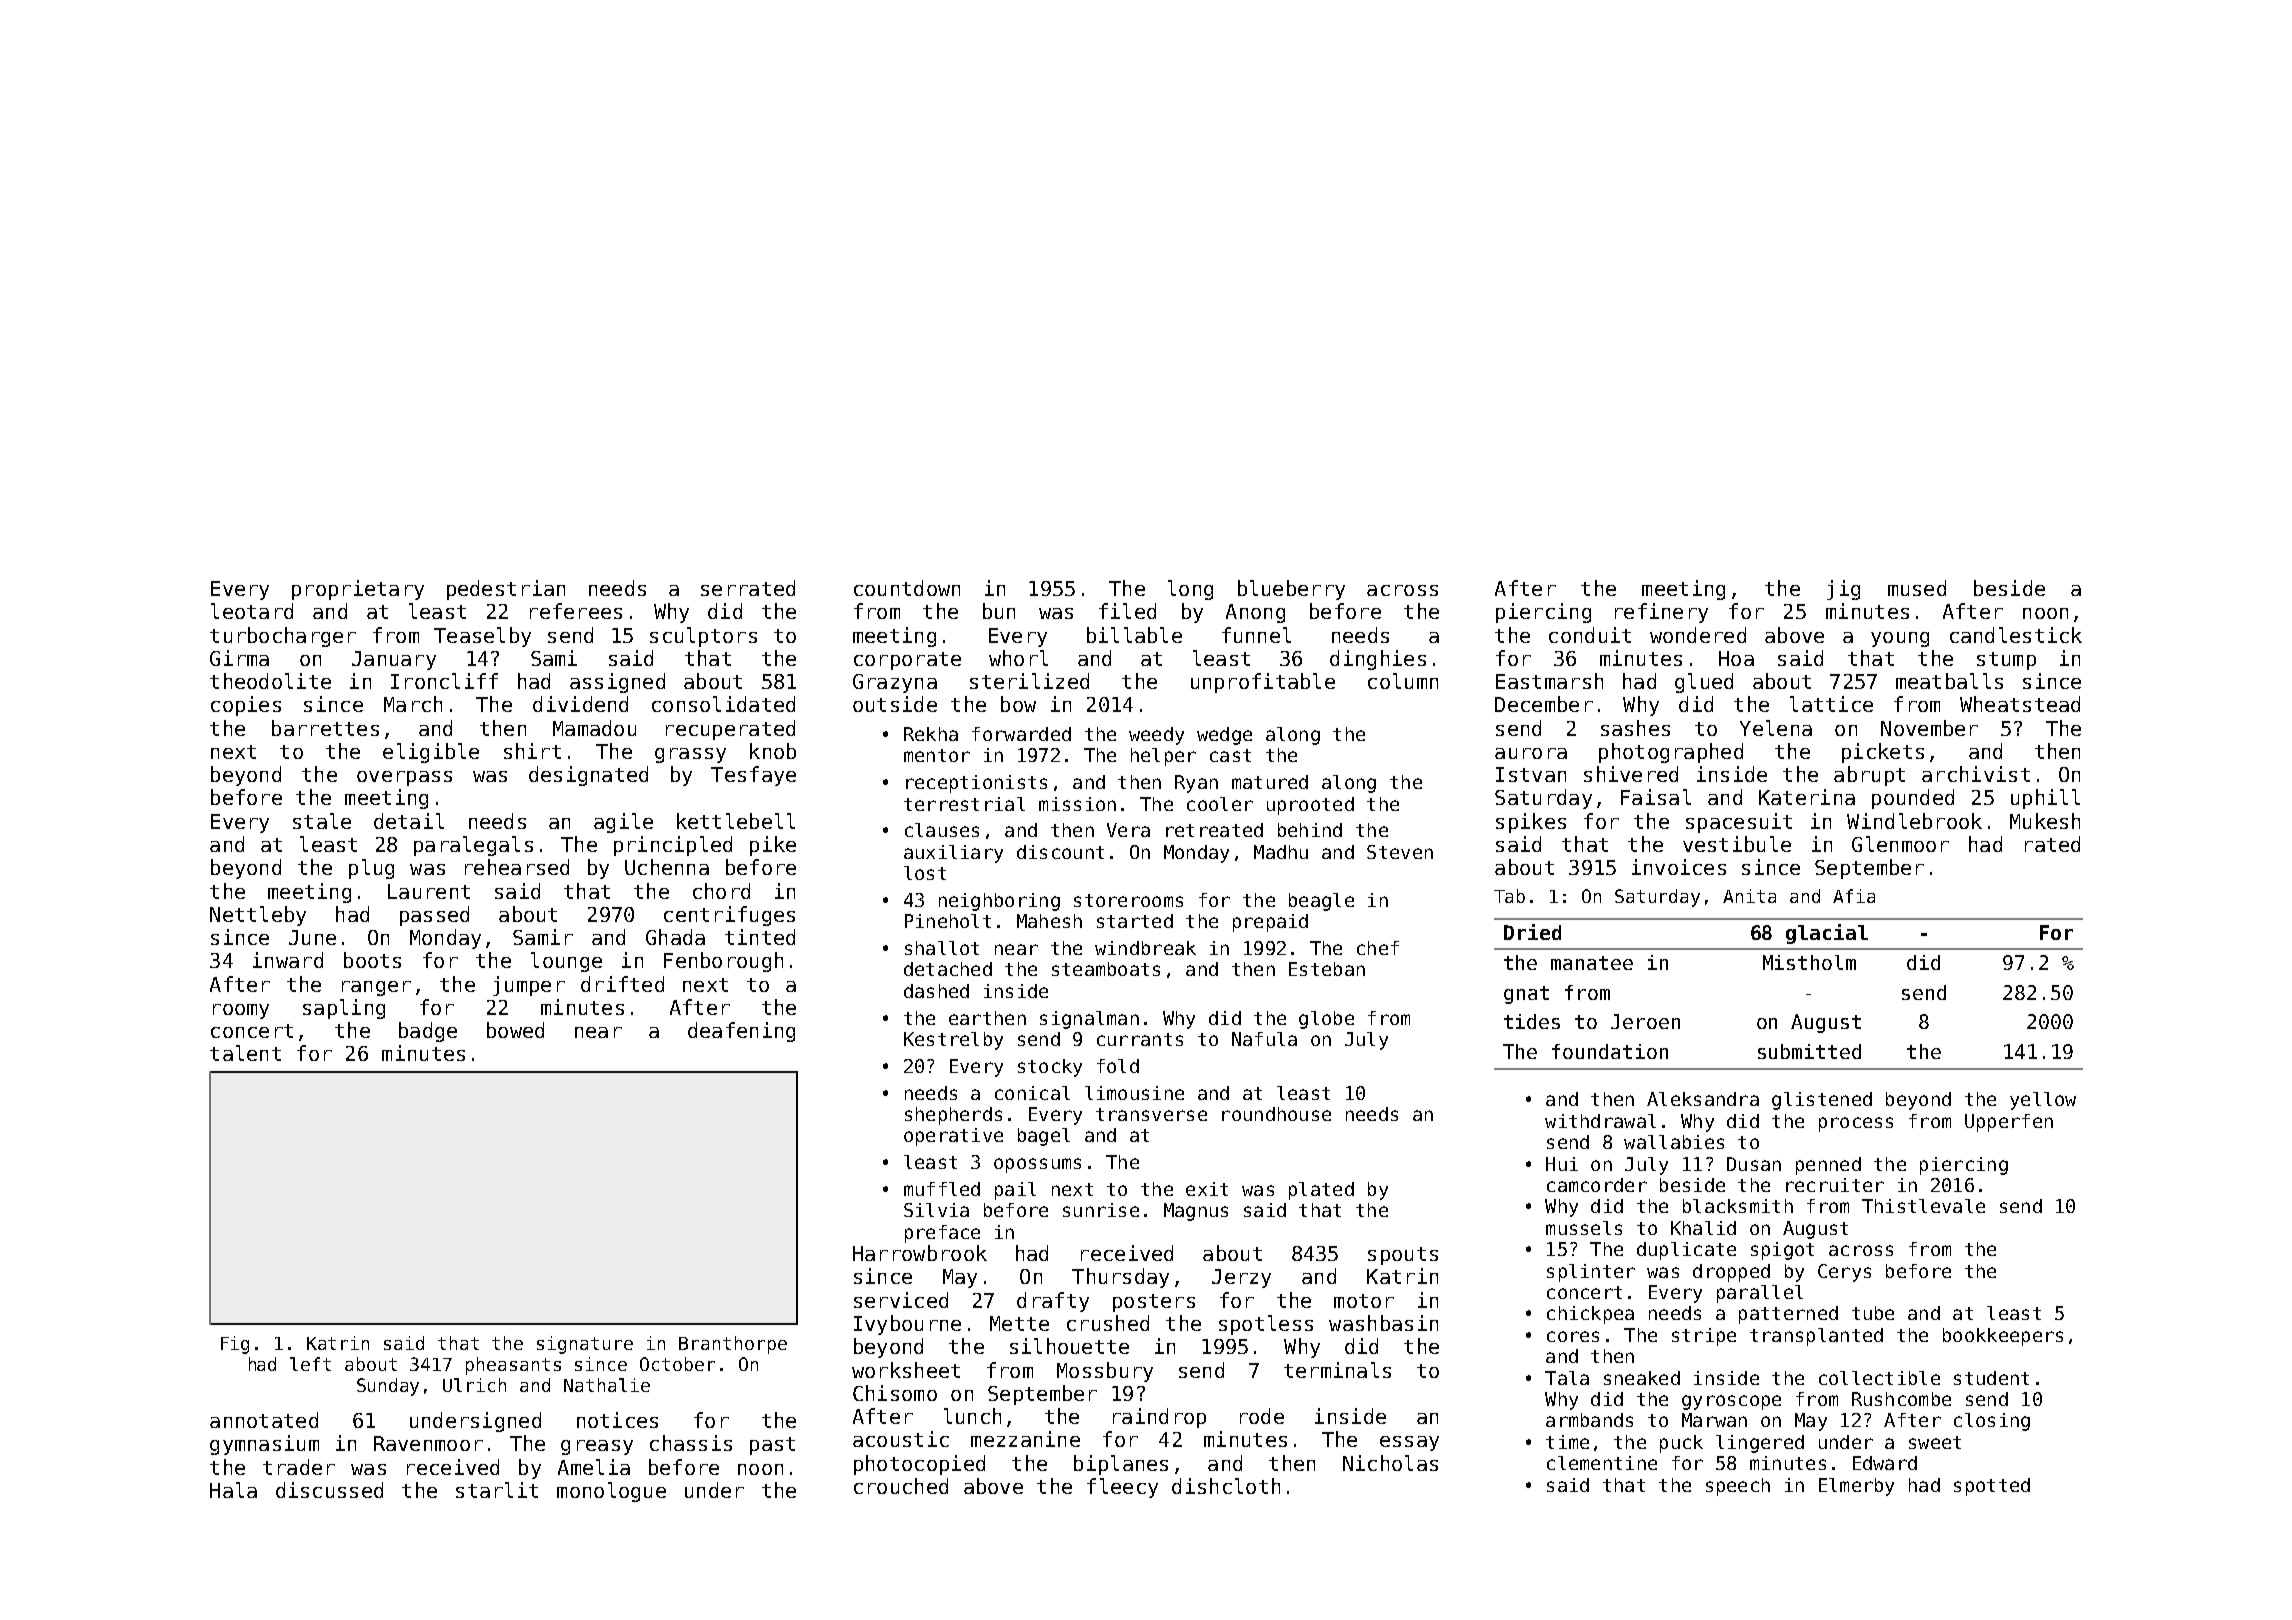  I want to click on fleecy, so click(1122, 1488).
